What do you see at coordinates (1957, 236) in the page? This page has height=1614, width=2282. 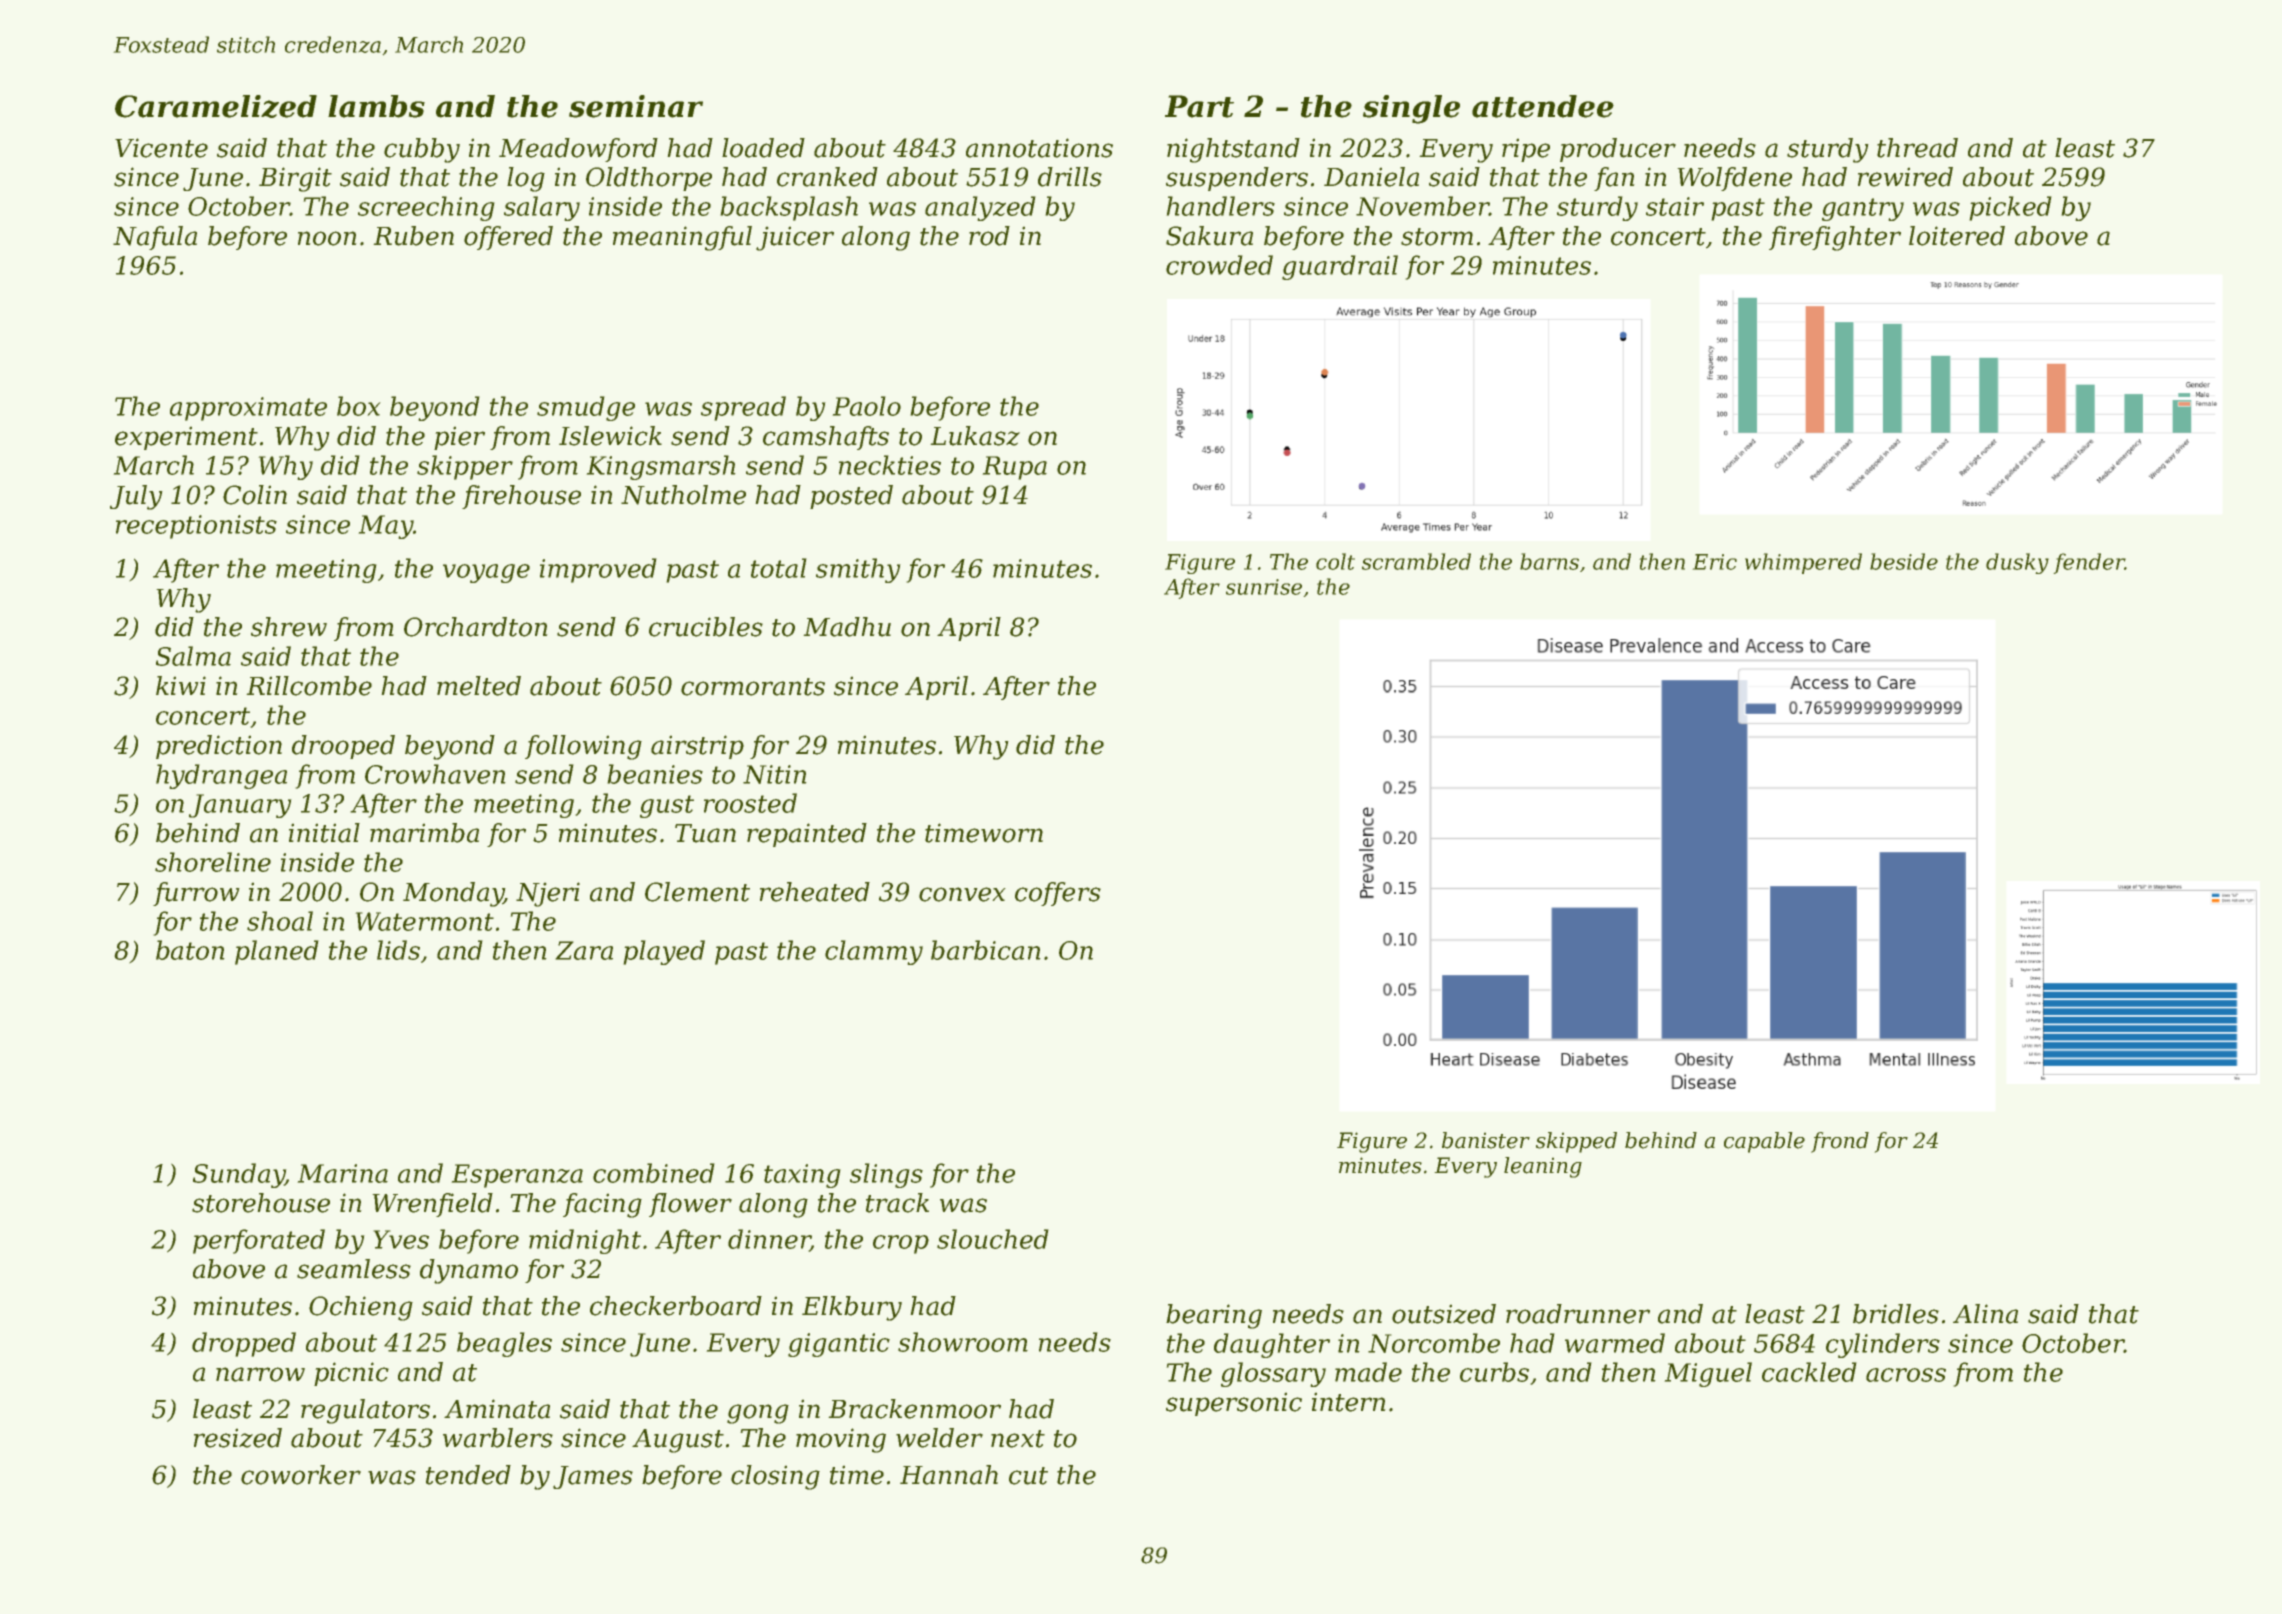 I see `loitered` at bounding box center [1957, 236].
